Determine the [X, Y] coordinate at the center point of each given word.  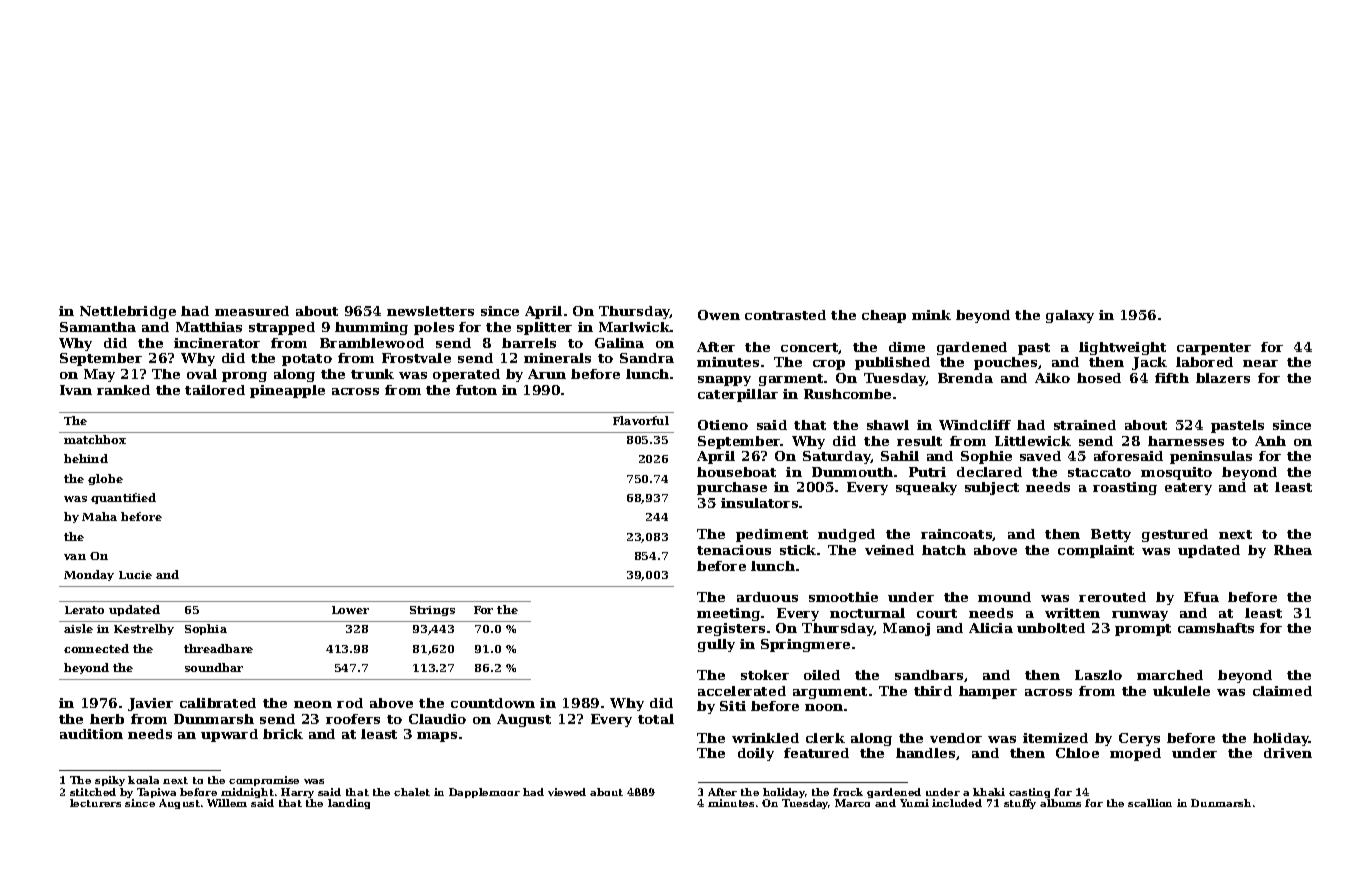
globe [105, 479]
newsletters [430, 311]
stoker [765, 675]
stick [798, 550]
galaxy [1070, 316]
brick [283, 734]
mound [1004, 597]
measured [252, 311]
